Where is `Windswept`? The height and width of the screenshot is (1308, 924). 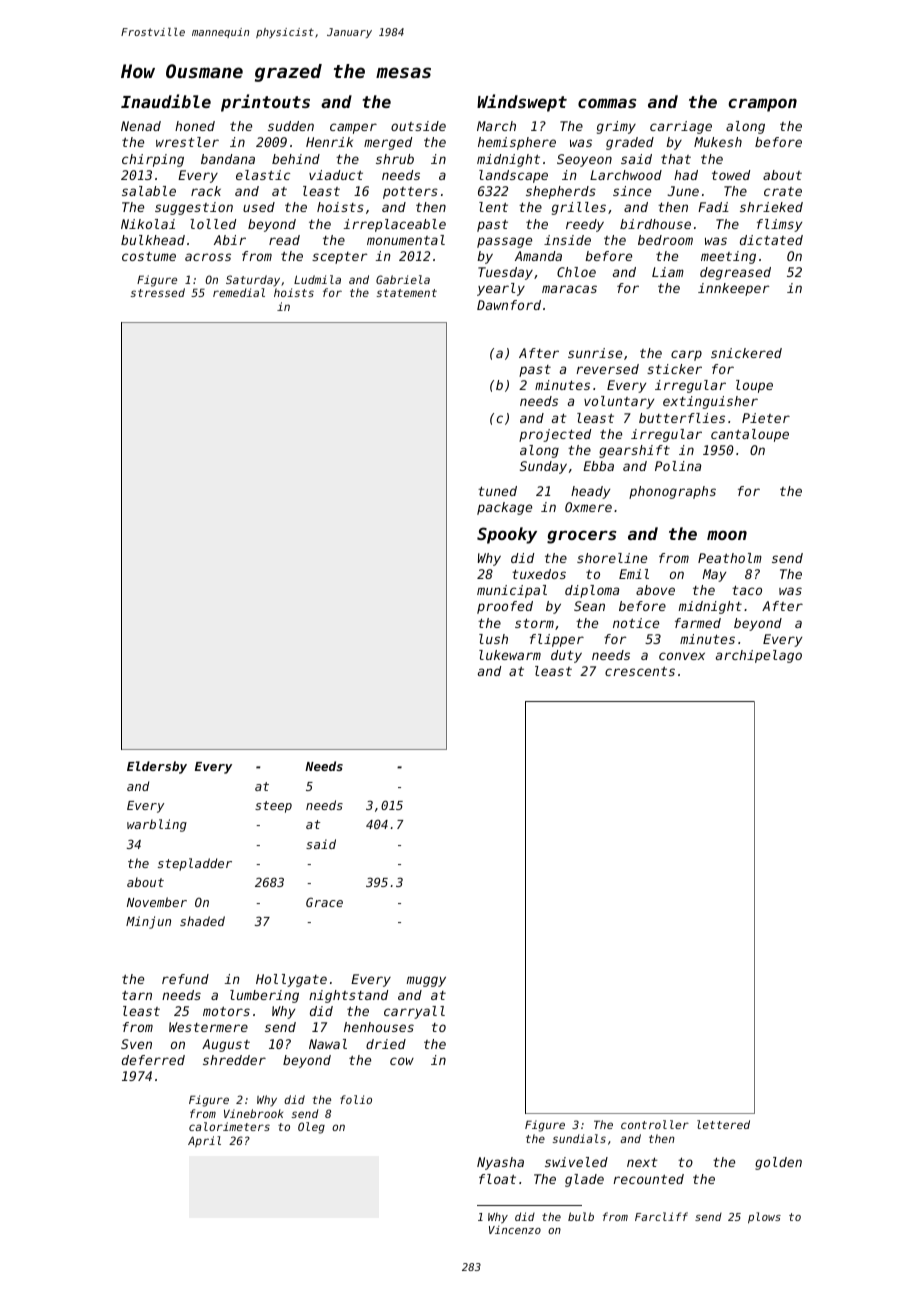
Windswept is located at coordinates (522, 103).
